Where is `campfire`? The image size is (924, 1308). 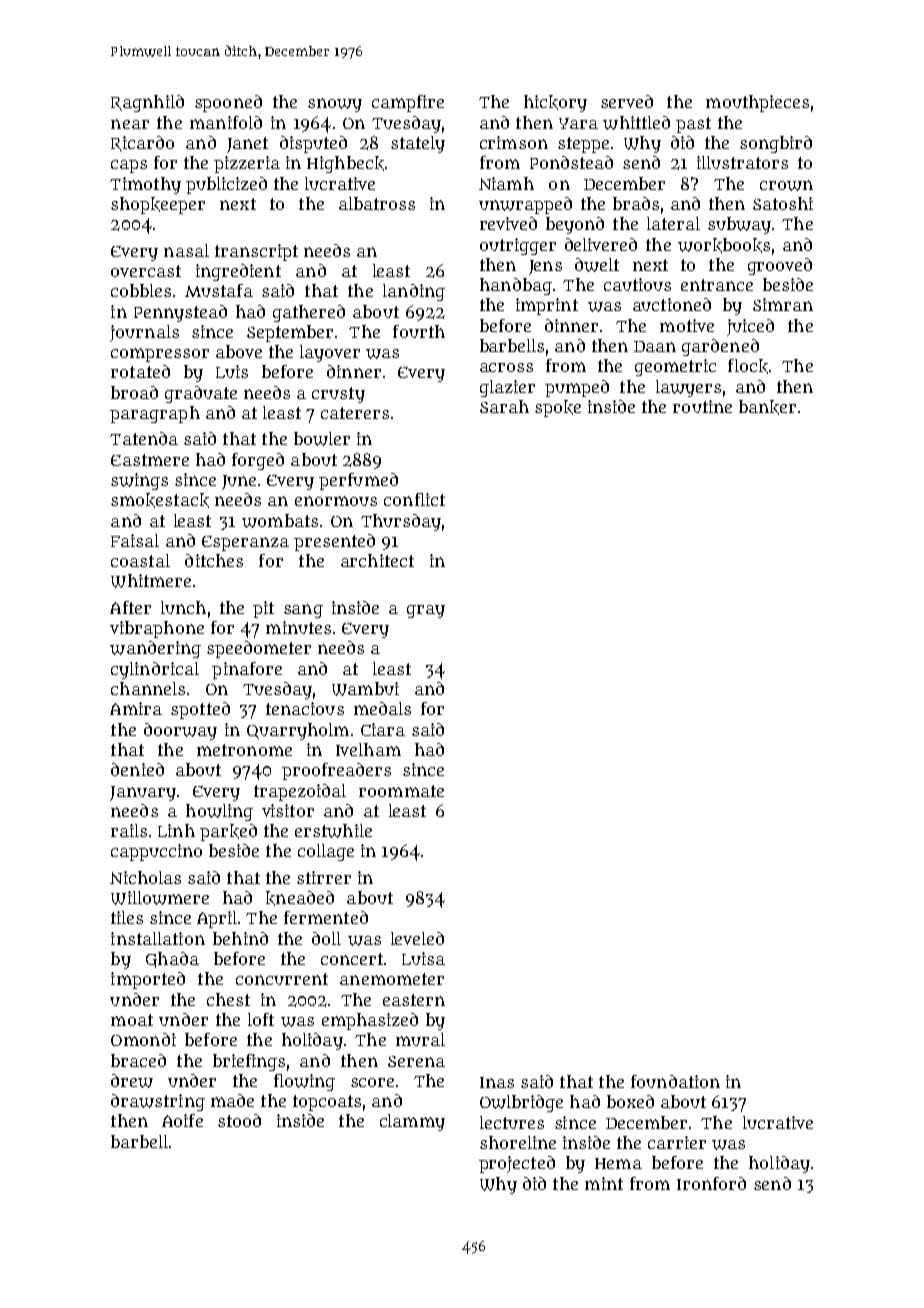 campfire is located at coordinates (408, 103).
